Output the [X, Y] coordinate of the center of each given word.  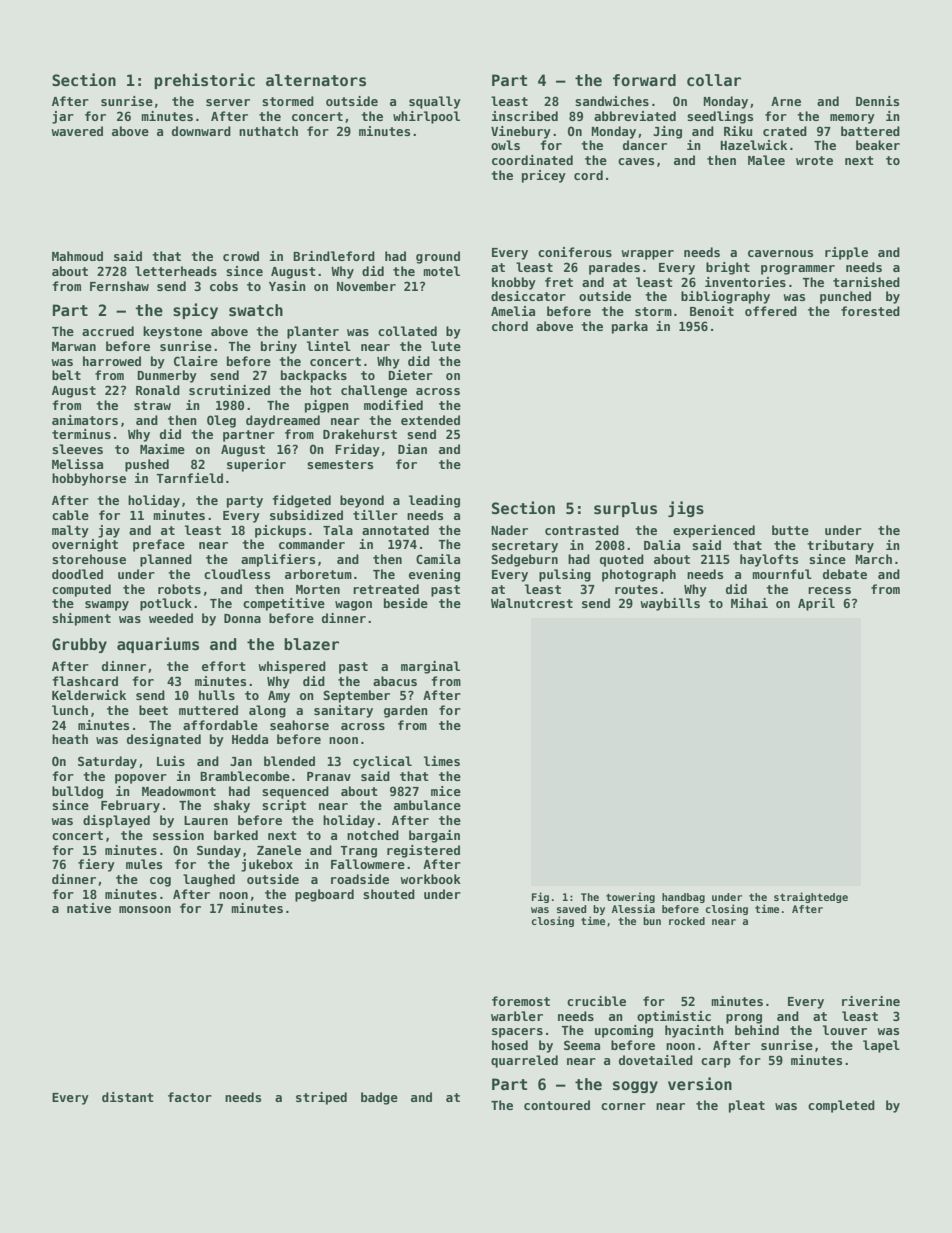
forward [644, 80]
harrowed [112, 361]
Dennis [877, 101]
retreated [386, 589]
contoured [557, 1105]
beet [153, 710]
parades [614, 268]
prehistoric [204, 81]
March [873, 559]
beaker [878, 145]
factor [190, 1097]
